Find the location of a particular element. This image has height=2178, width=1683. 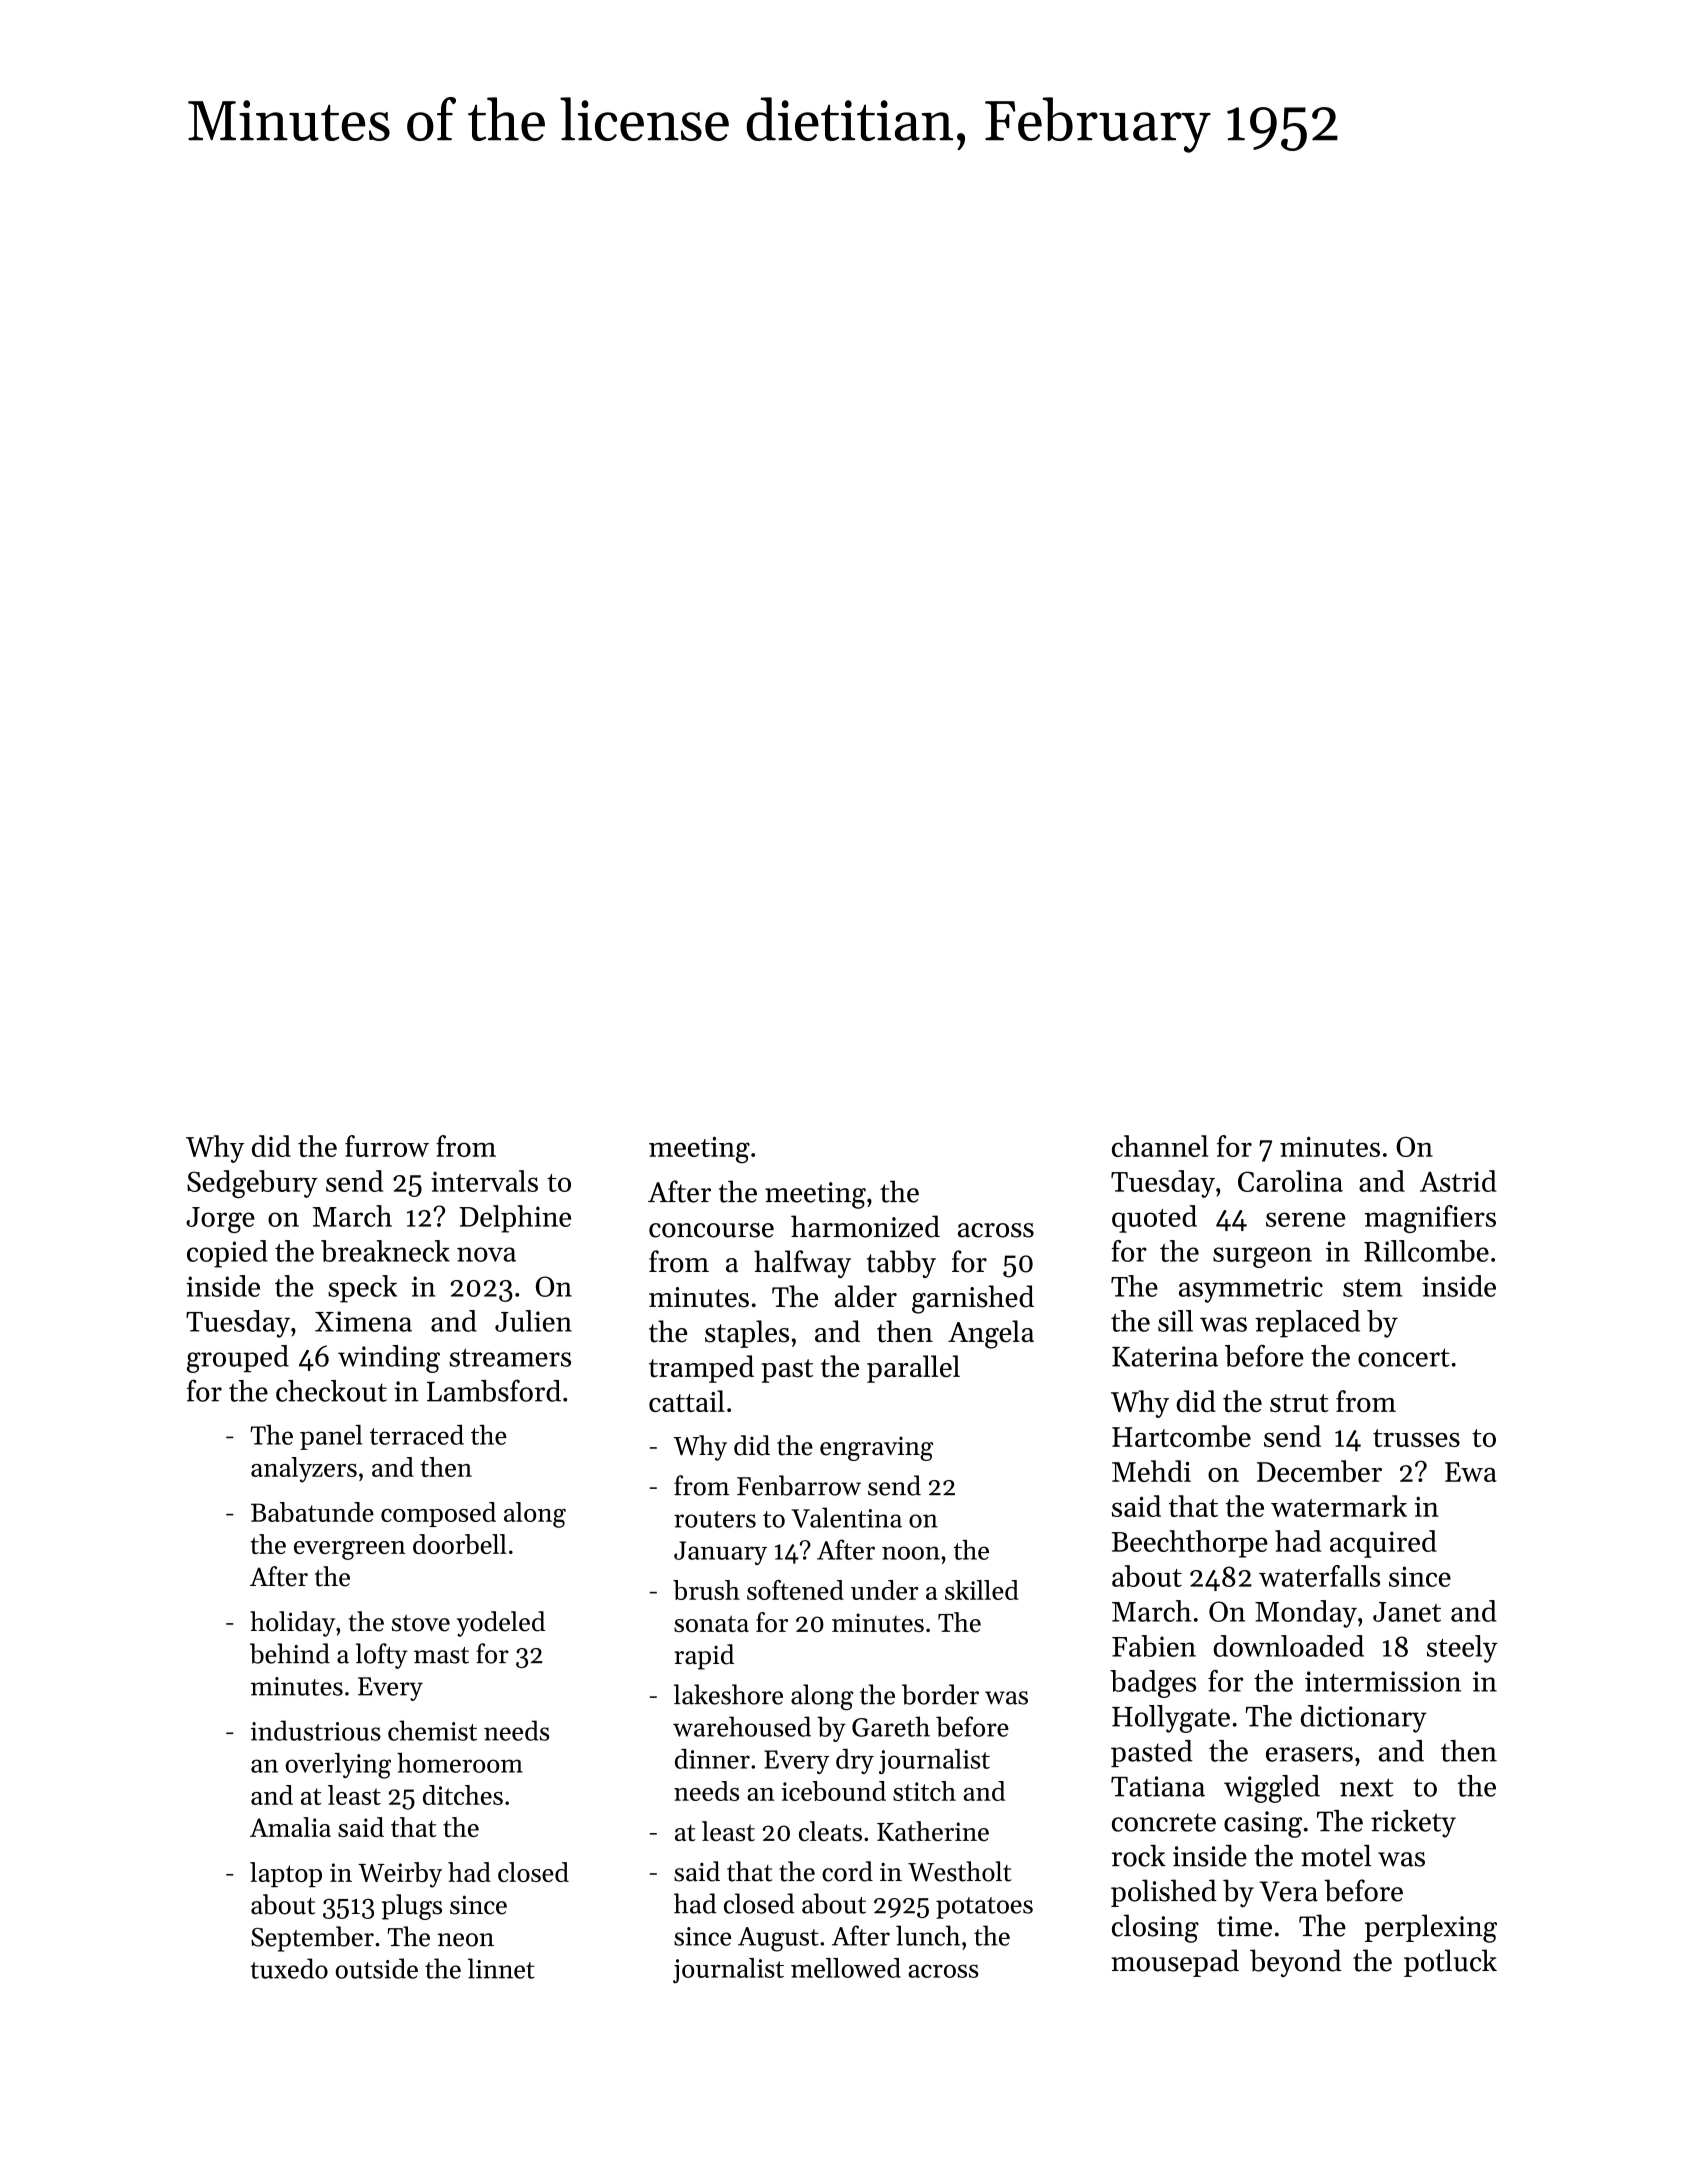

tuxedo is located at coordinates (289, 1968).
